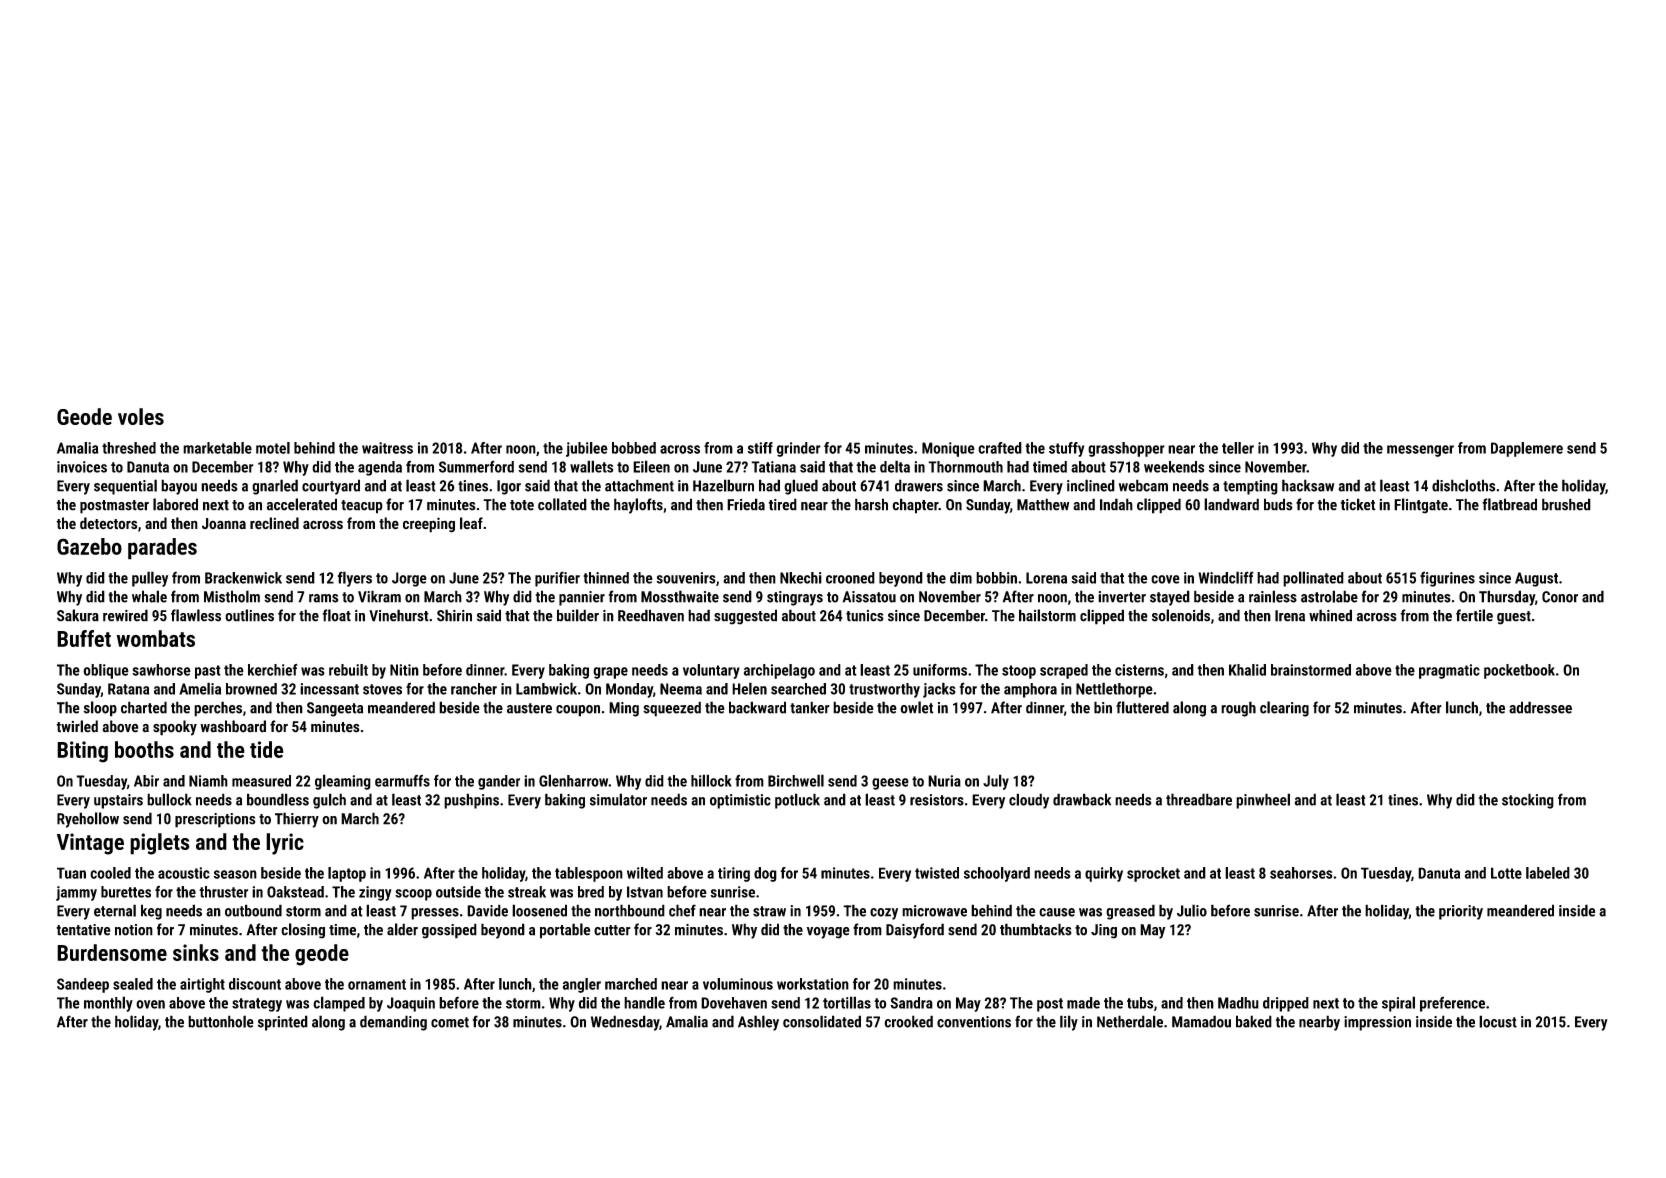 This document has height=1178, width=1666. What do you see at coordinates (1066, 449) in the document?
I see `stuffy` at bounding box center [1066, 449].
